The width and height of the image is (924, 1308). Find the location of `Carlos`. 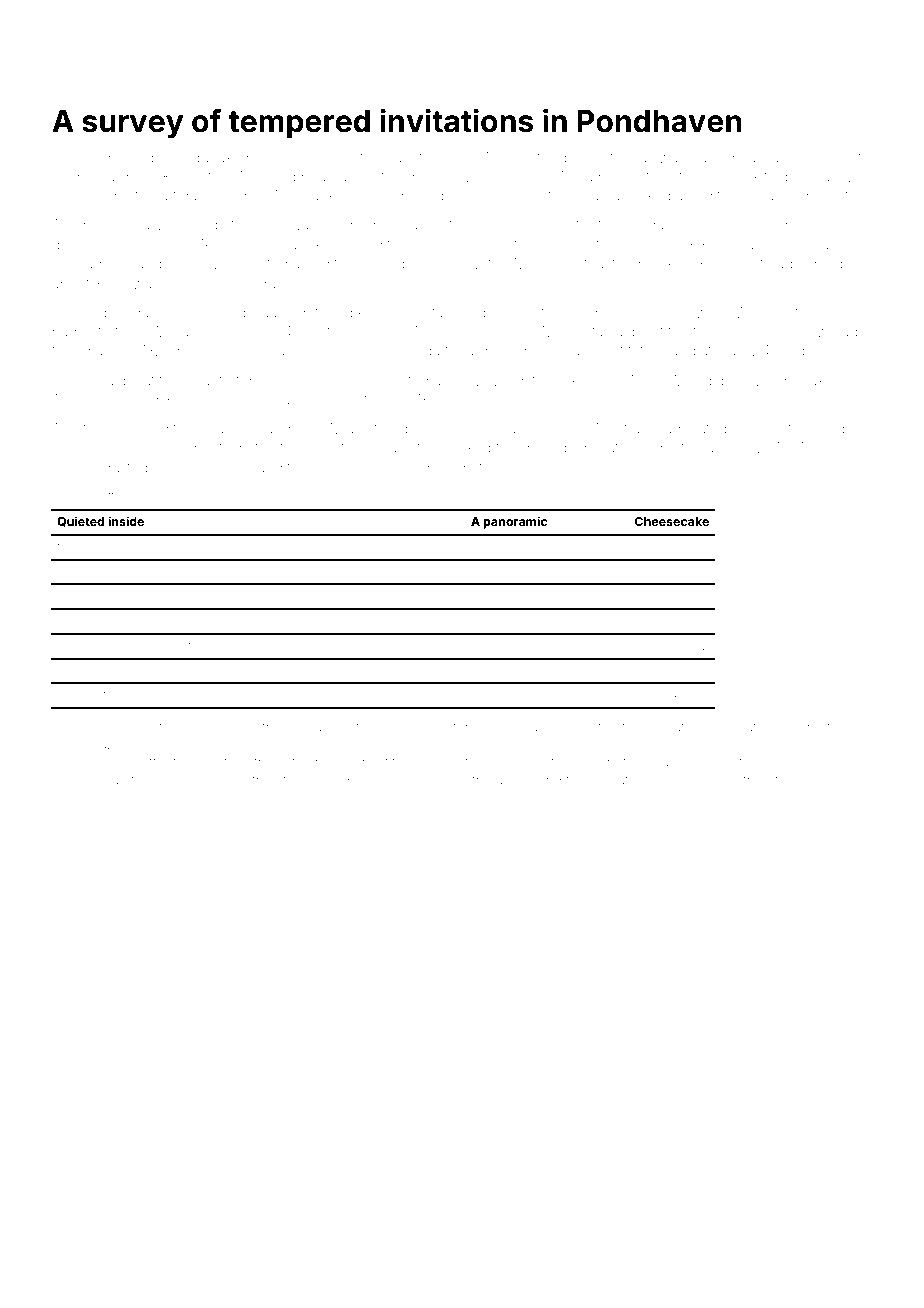

Carlos is located at coordinates (541, 726).
